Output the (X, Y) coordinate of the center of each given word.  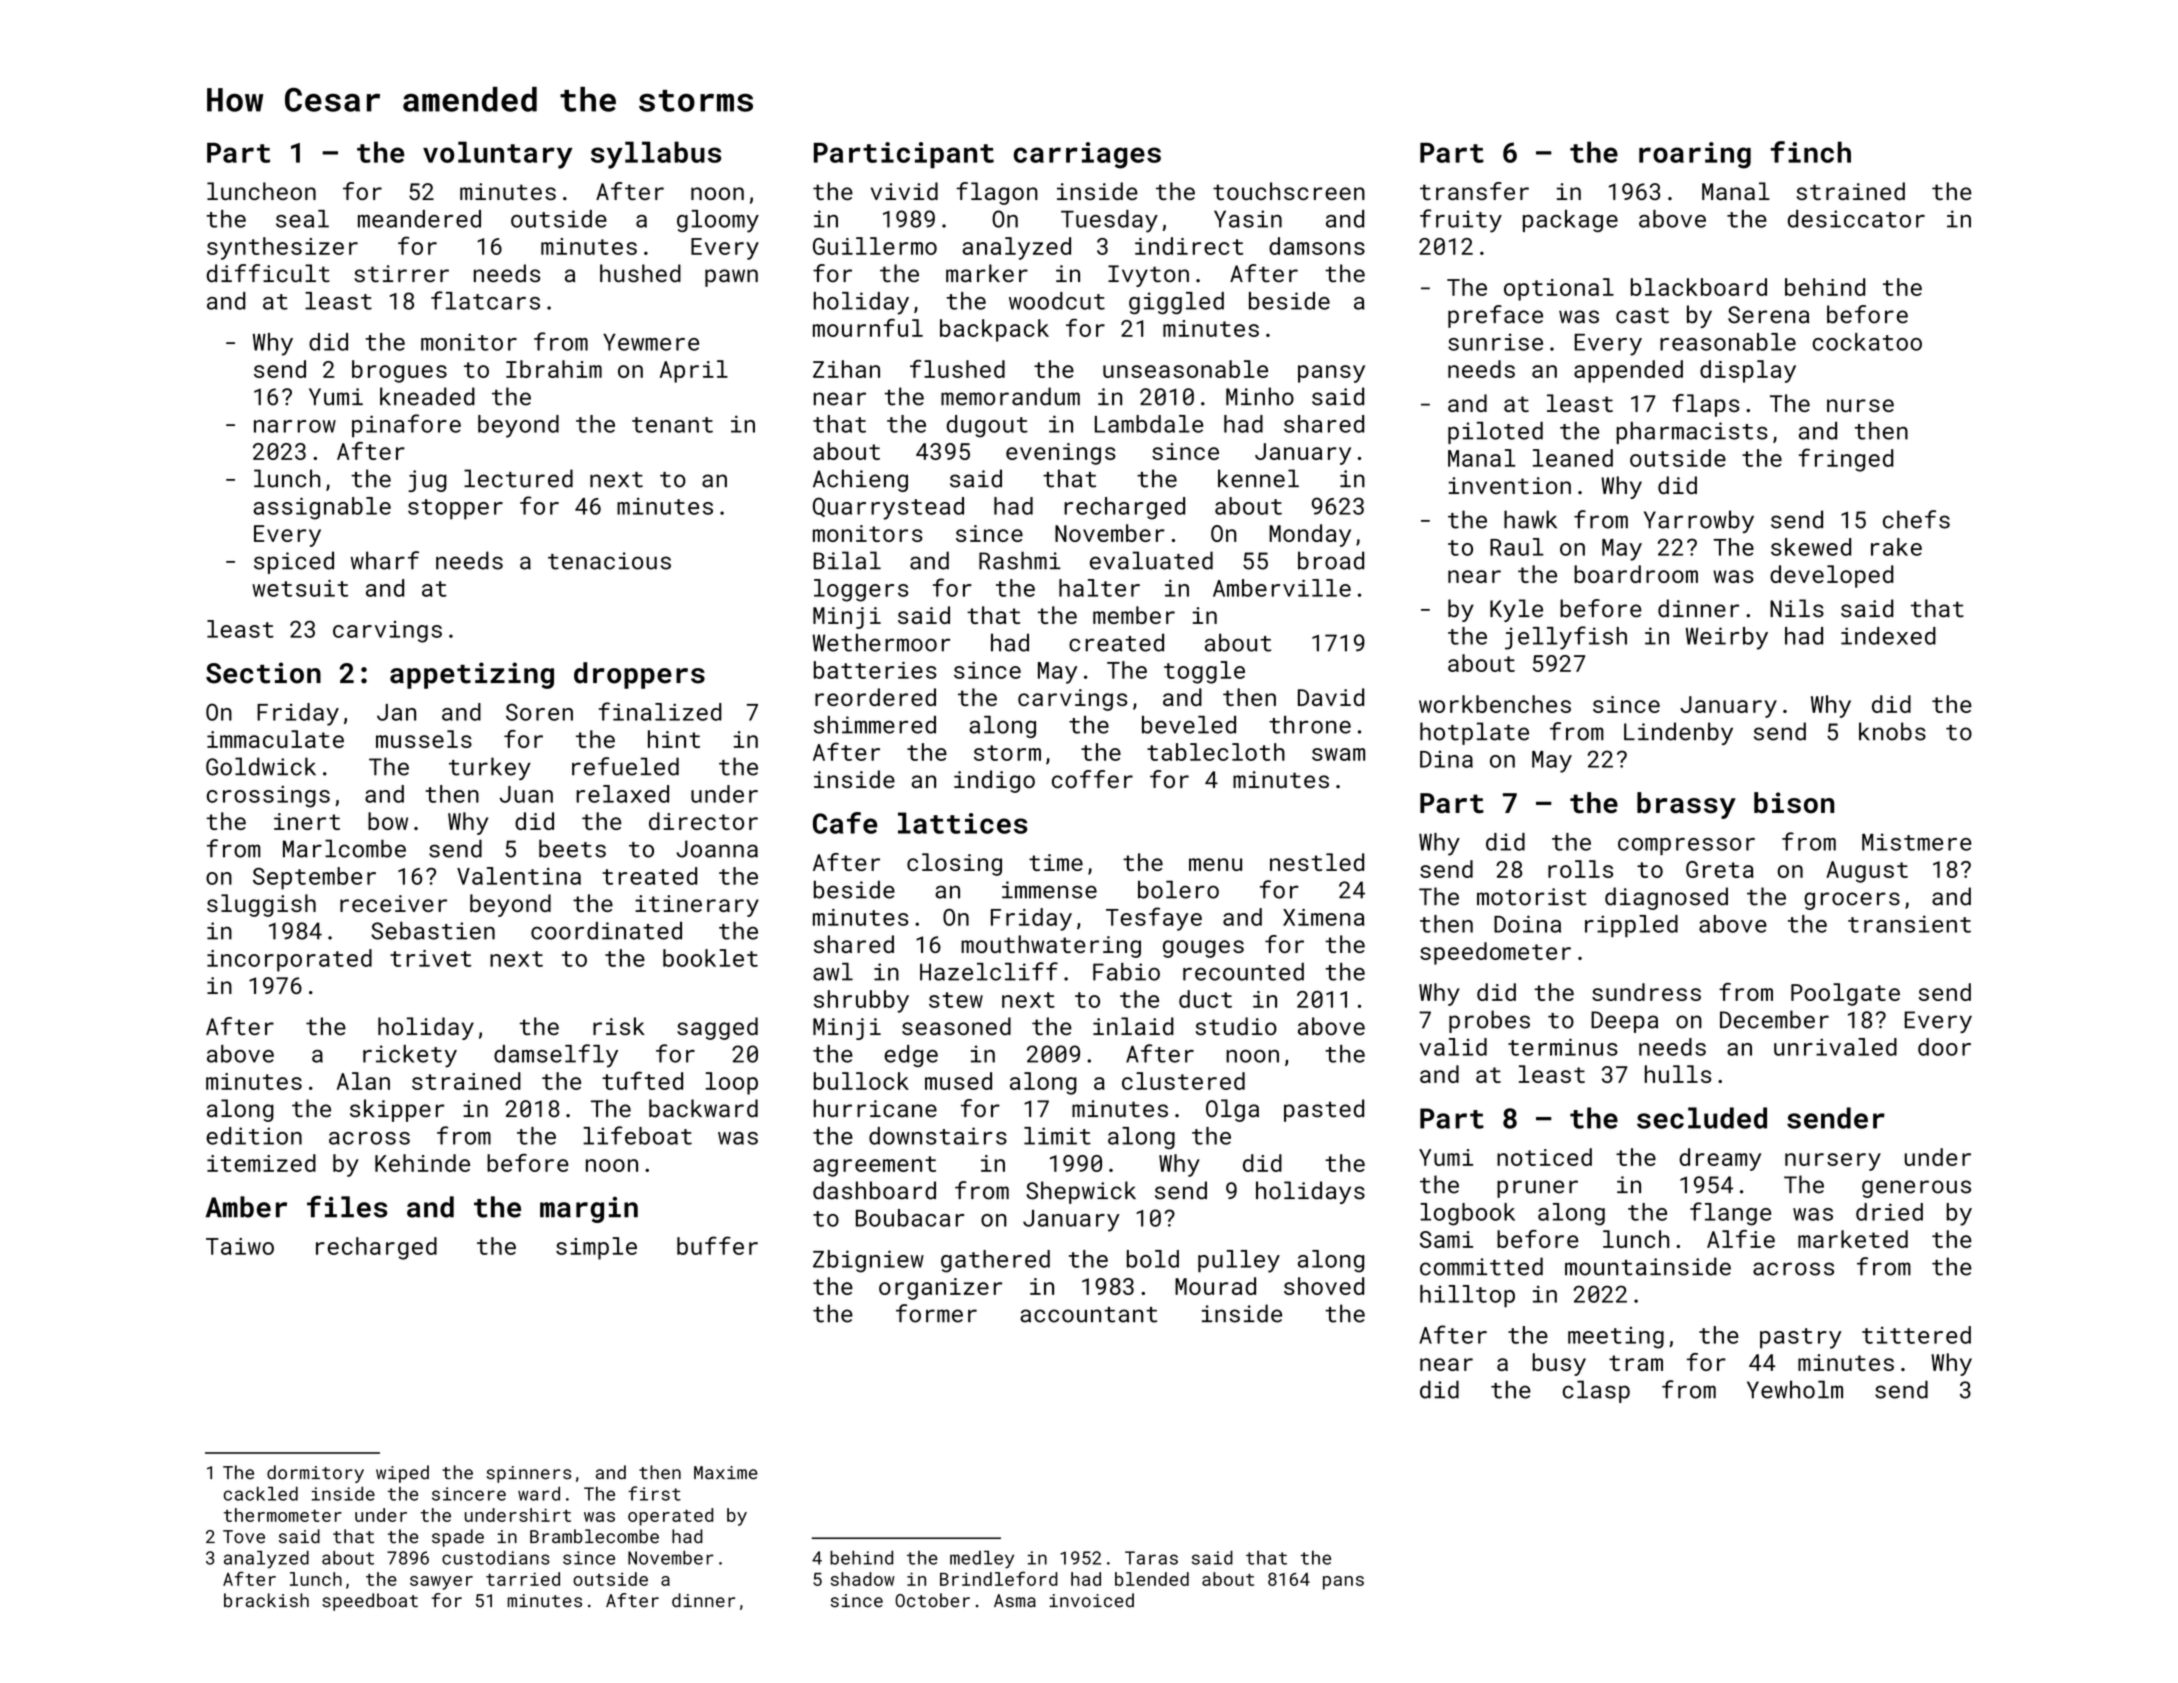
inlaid (1133, 1026)
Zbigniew (868, 1261)
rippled (1631, 926)
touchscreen (1289, 191)
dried (1889, 1212)
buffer (717, 1245)
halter (1099, 588)
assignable (322, 508)
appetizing (472, 675)
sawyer (441, 1583)
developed (1832, 576)
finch (1811, 152)
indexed (1888, 636)
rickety (410, 1056)
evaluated (1151, 560)
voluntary (498, 155)
